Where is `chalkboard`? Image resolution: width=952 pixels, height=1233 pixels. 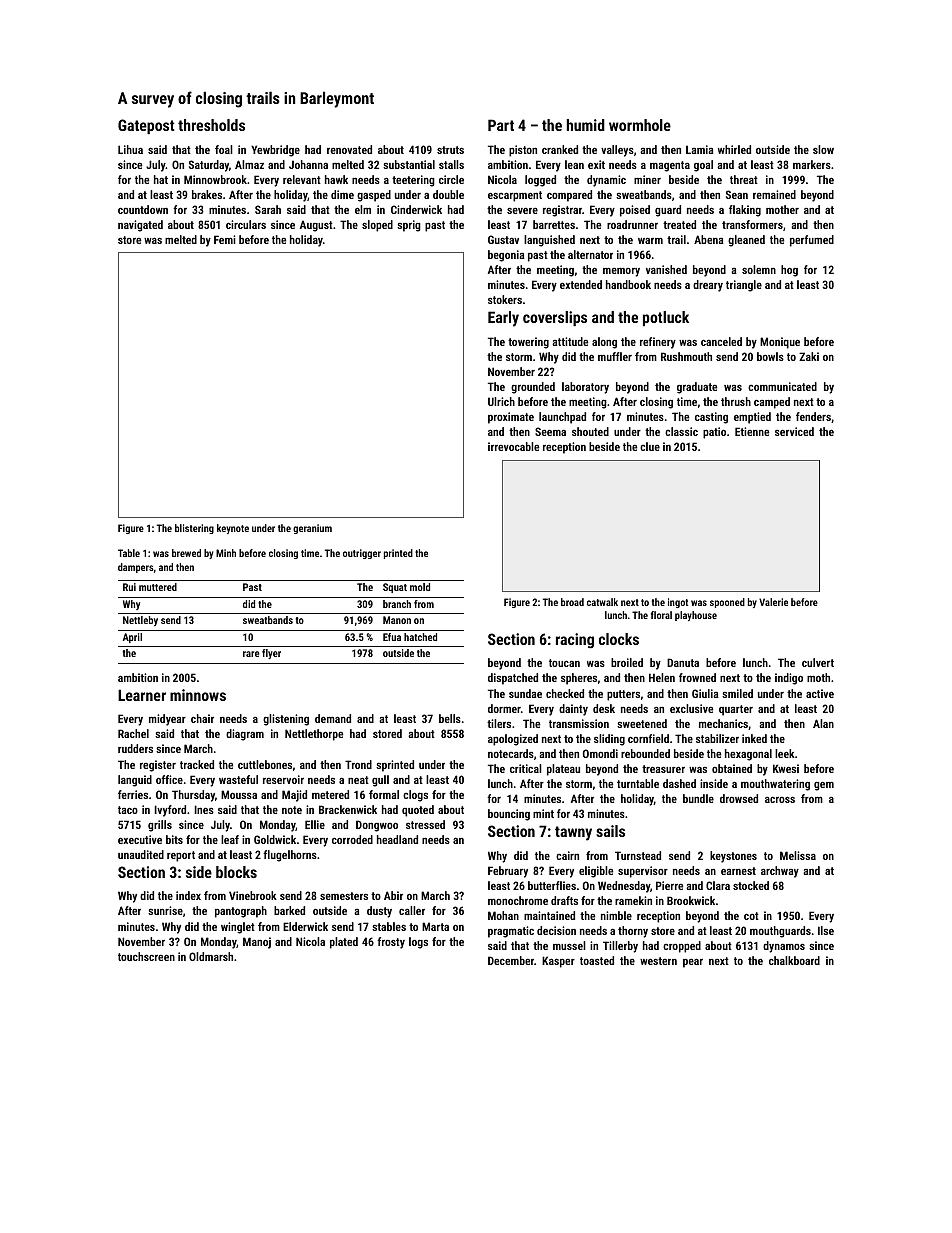 chalkboard is located at coordinates (794, 960).
